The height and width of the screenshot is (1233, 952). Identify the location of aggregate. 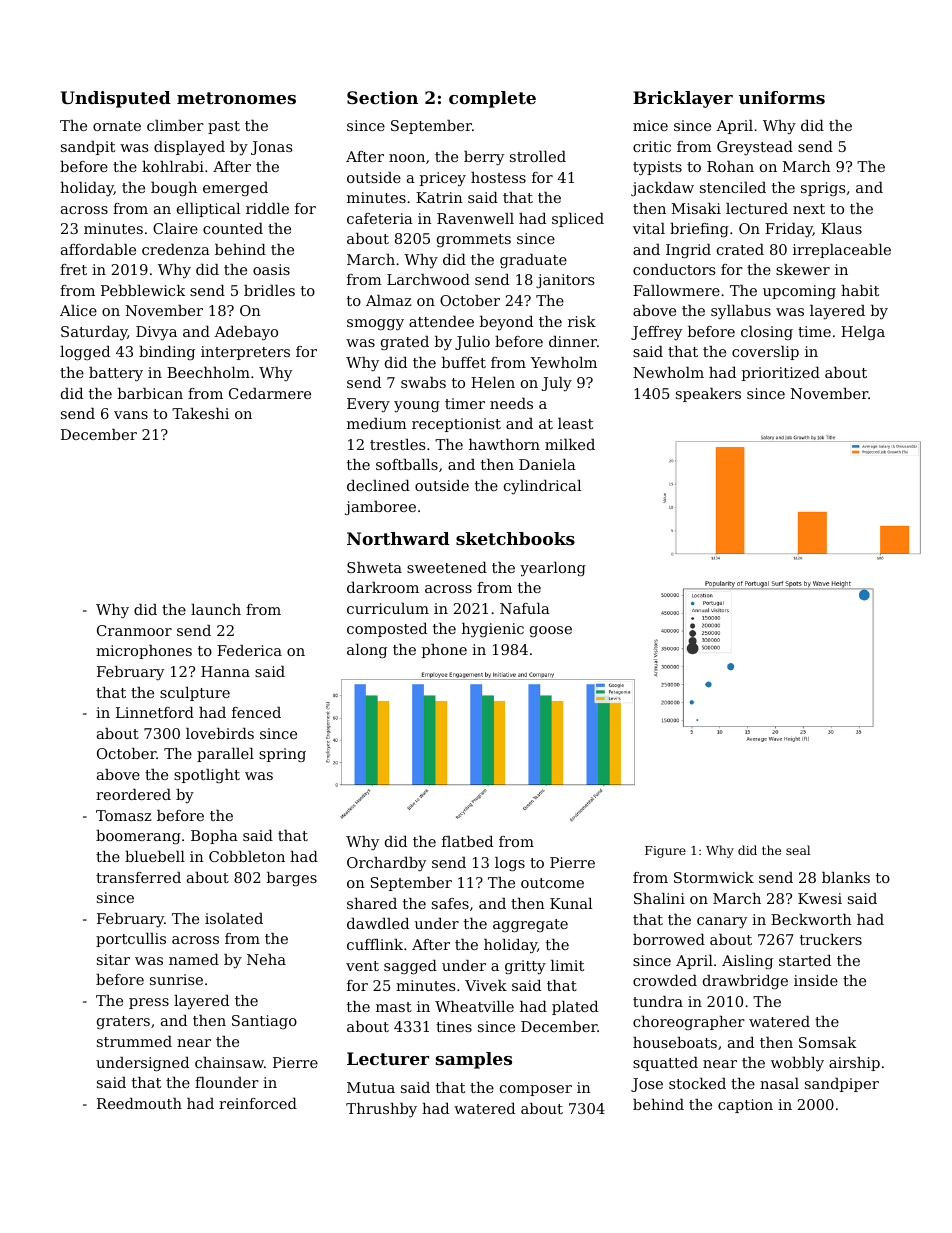
(530, 926).
